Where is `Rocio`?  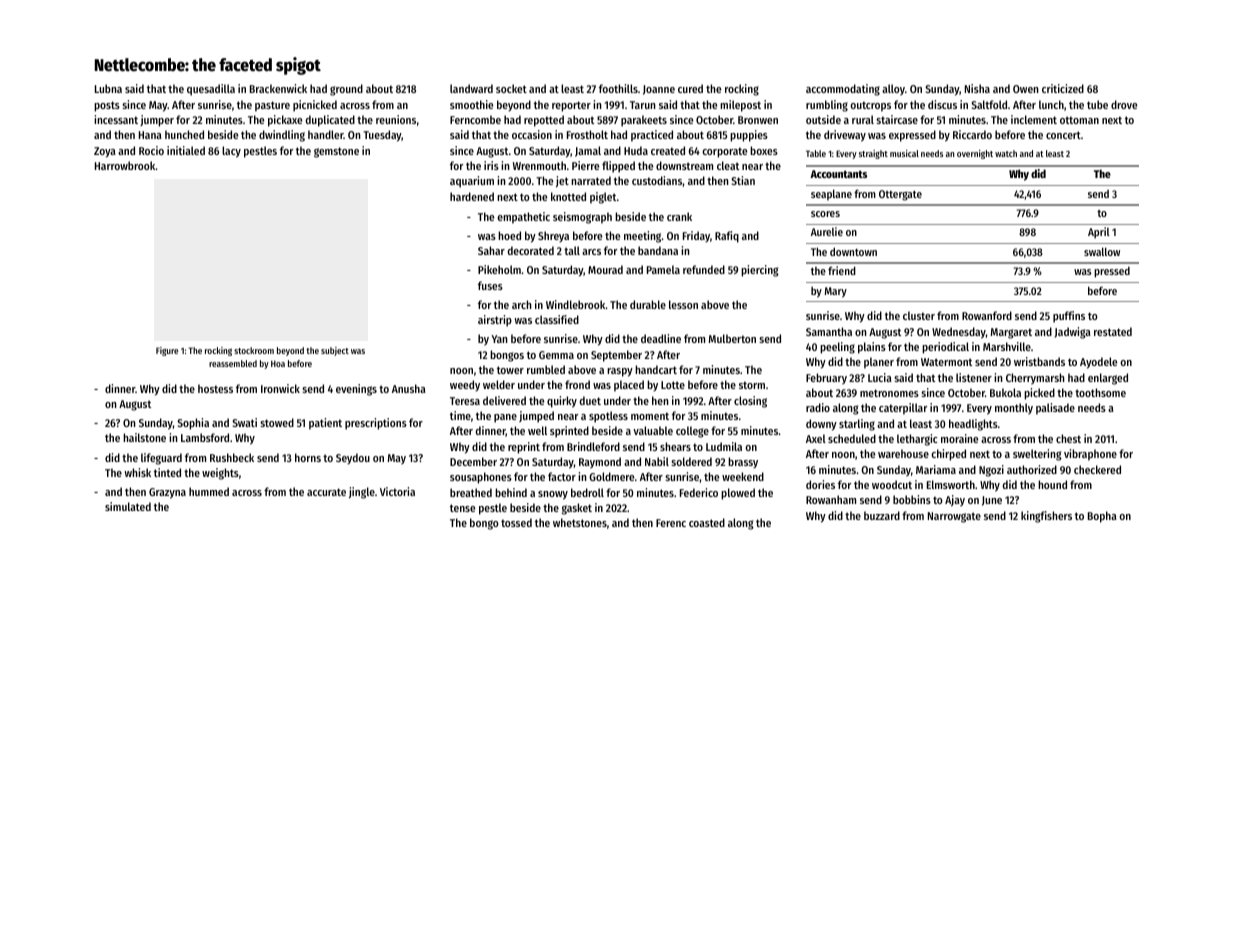 Rocio is located at coordinates (151, 150).
